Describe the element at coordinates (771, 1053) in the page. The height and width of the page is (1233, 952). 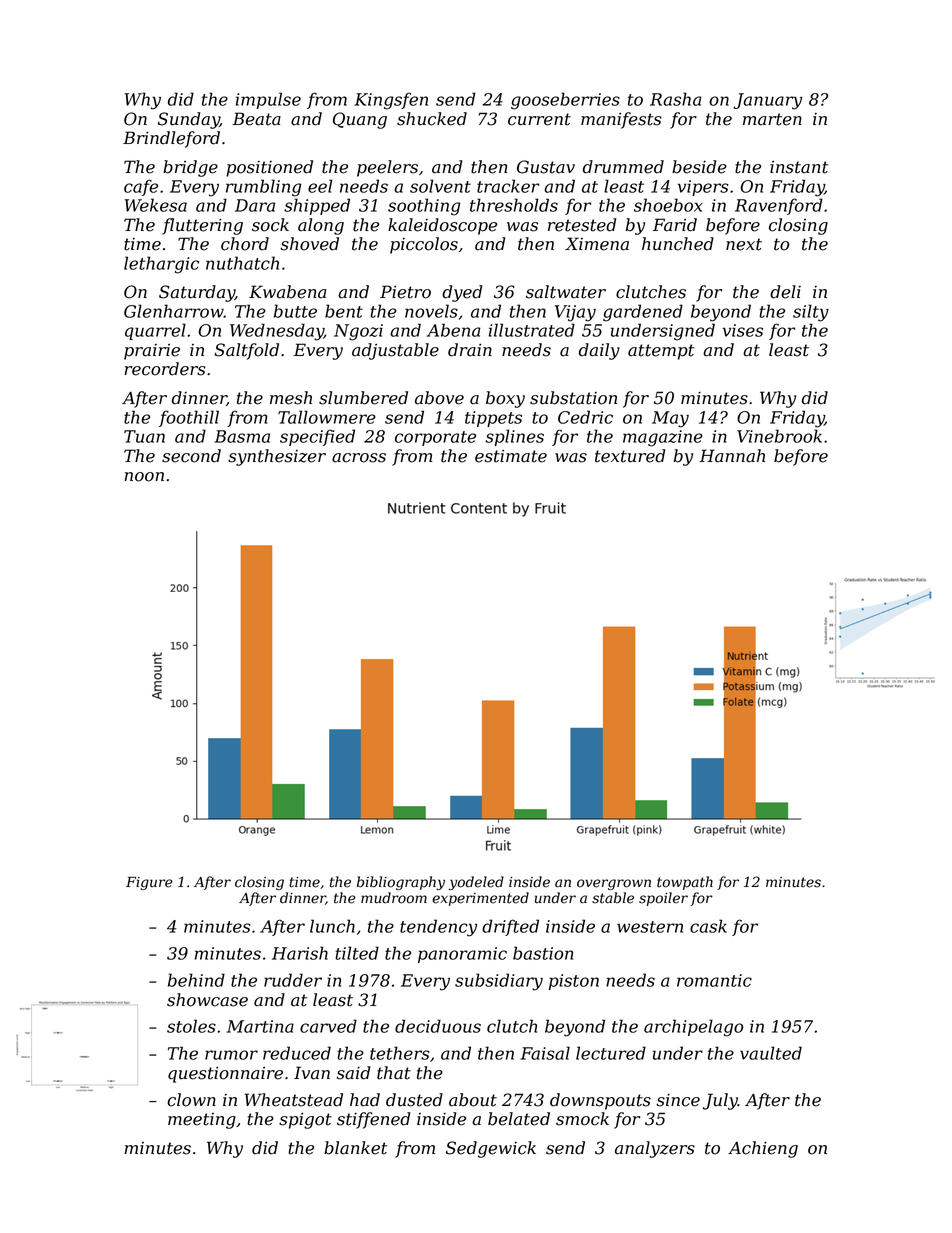
I see `vaulted` at that location.
